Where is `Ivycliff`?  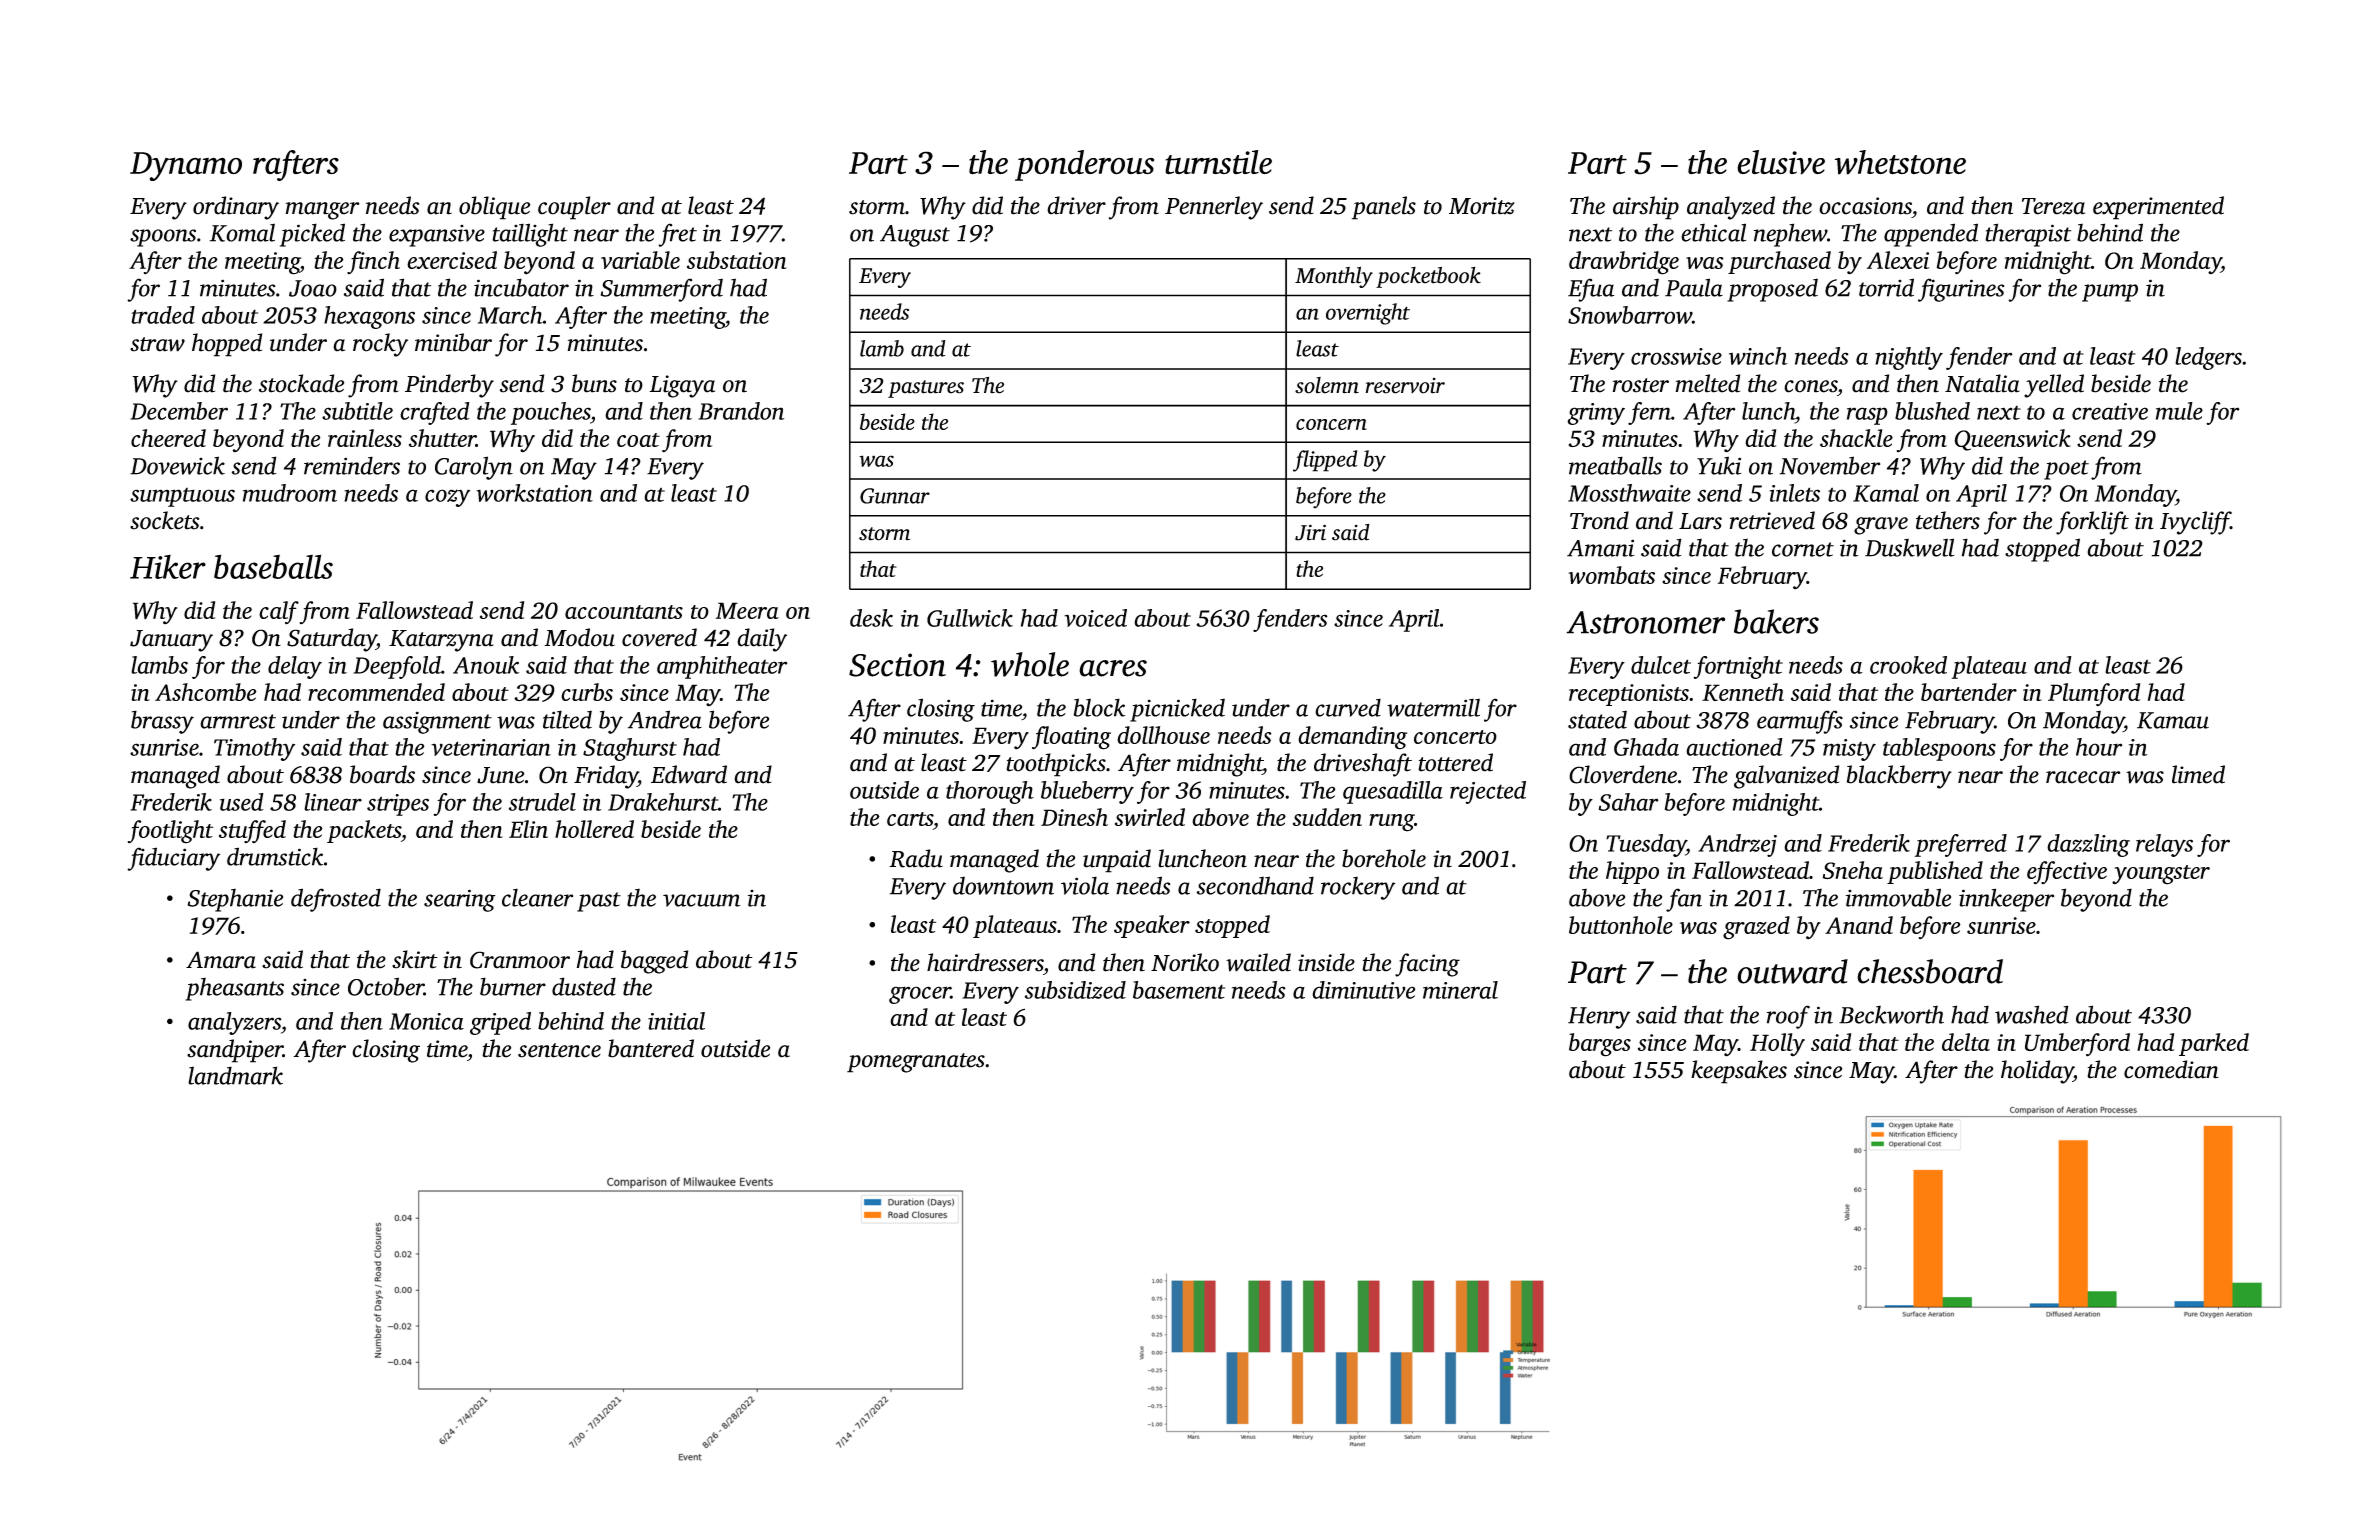
Ivycliff is located at coordinates (2195, 523).
